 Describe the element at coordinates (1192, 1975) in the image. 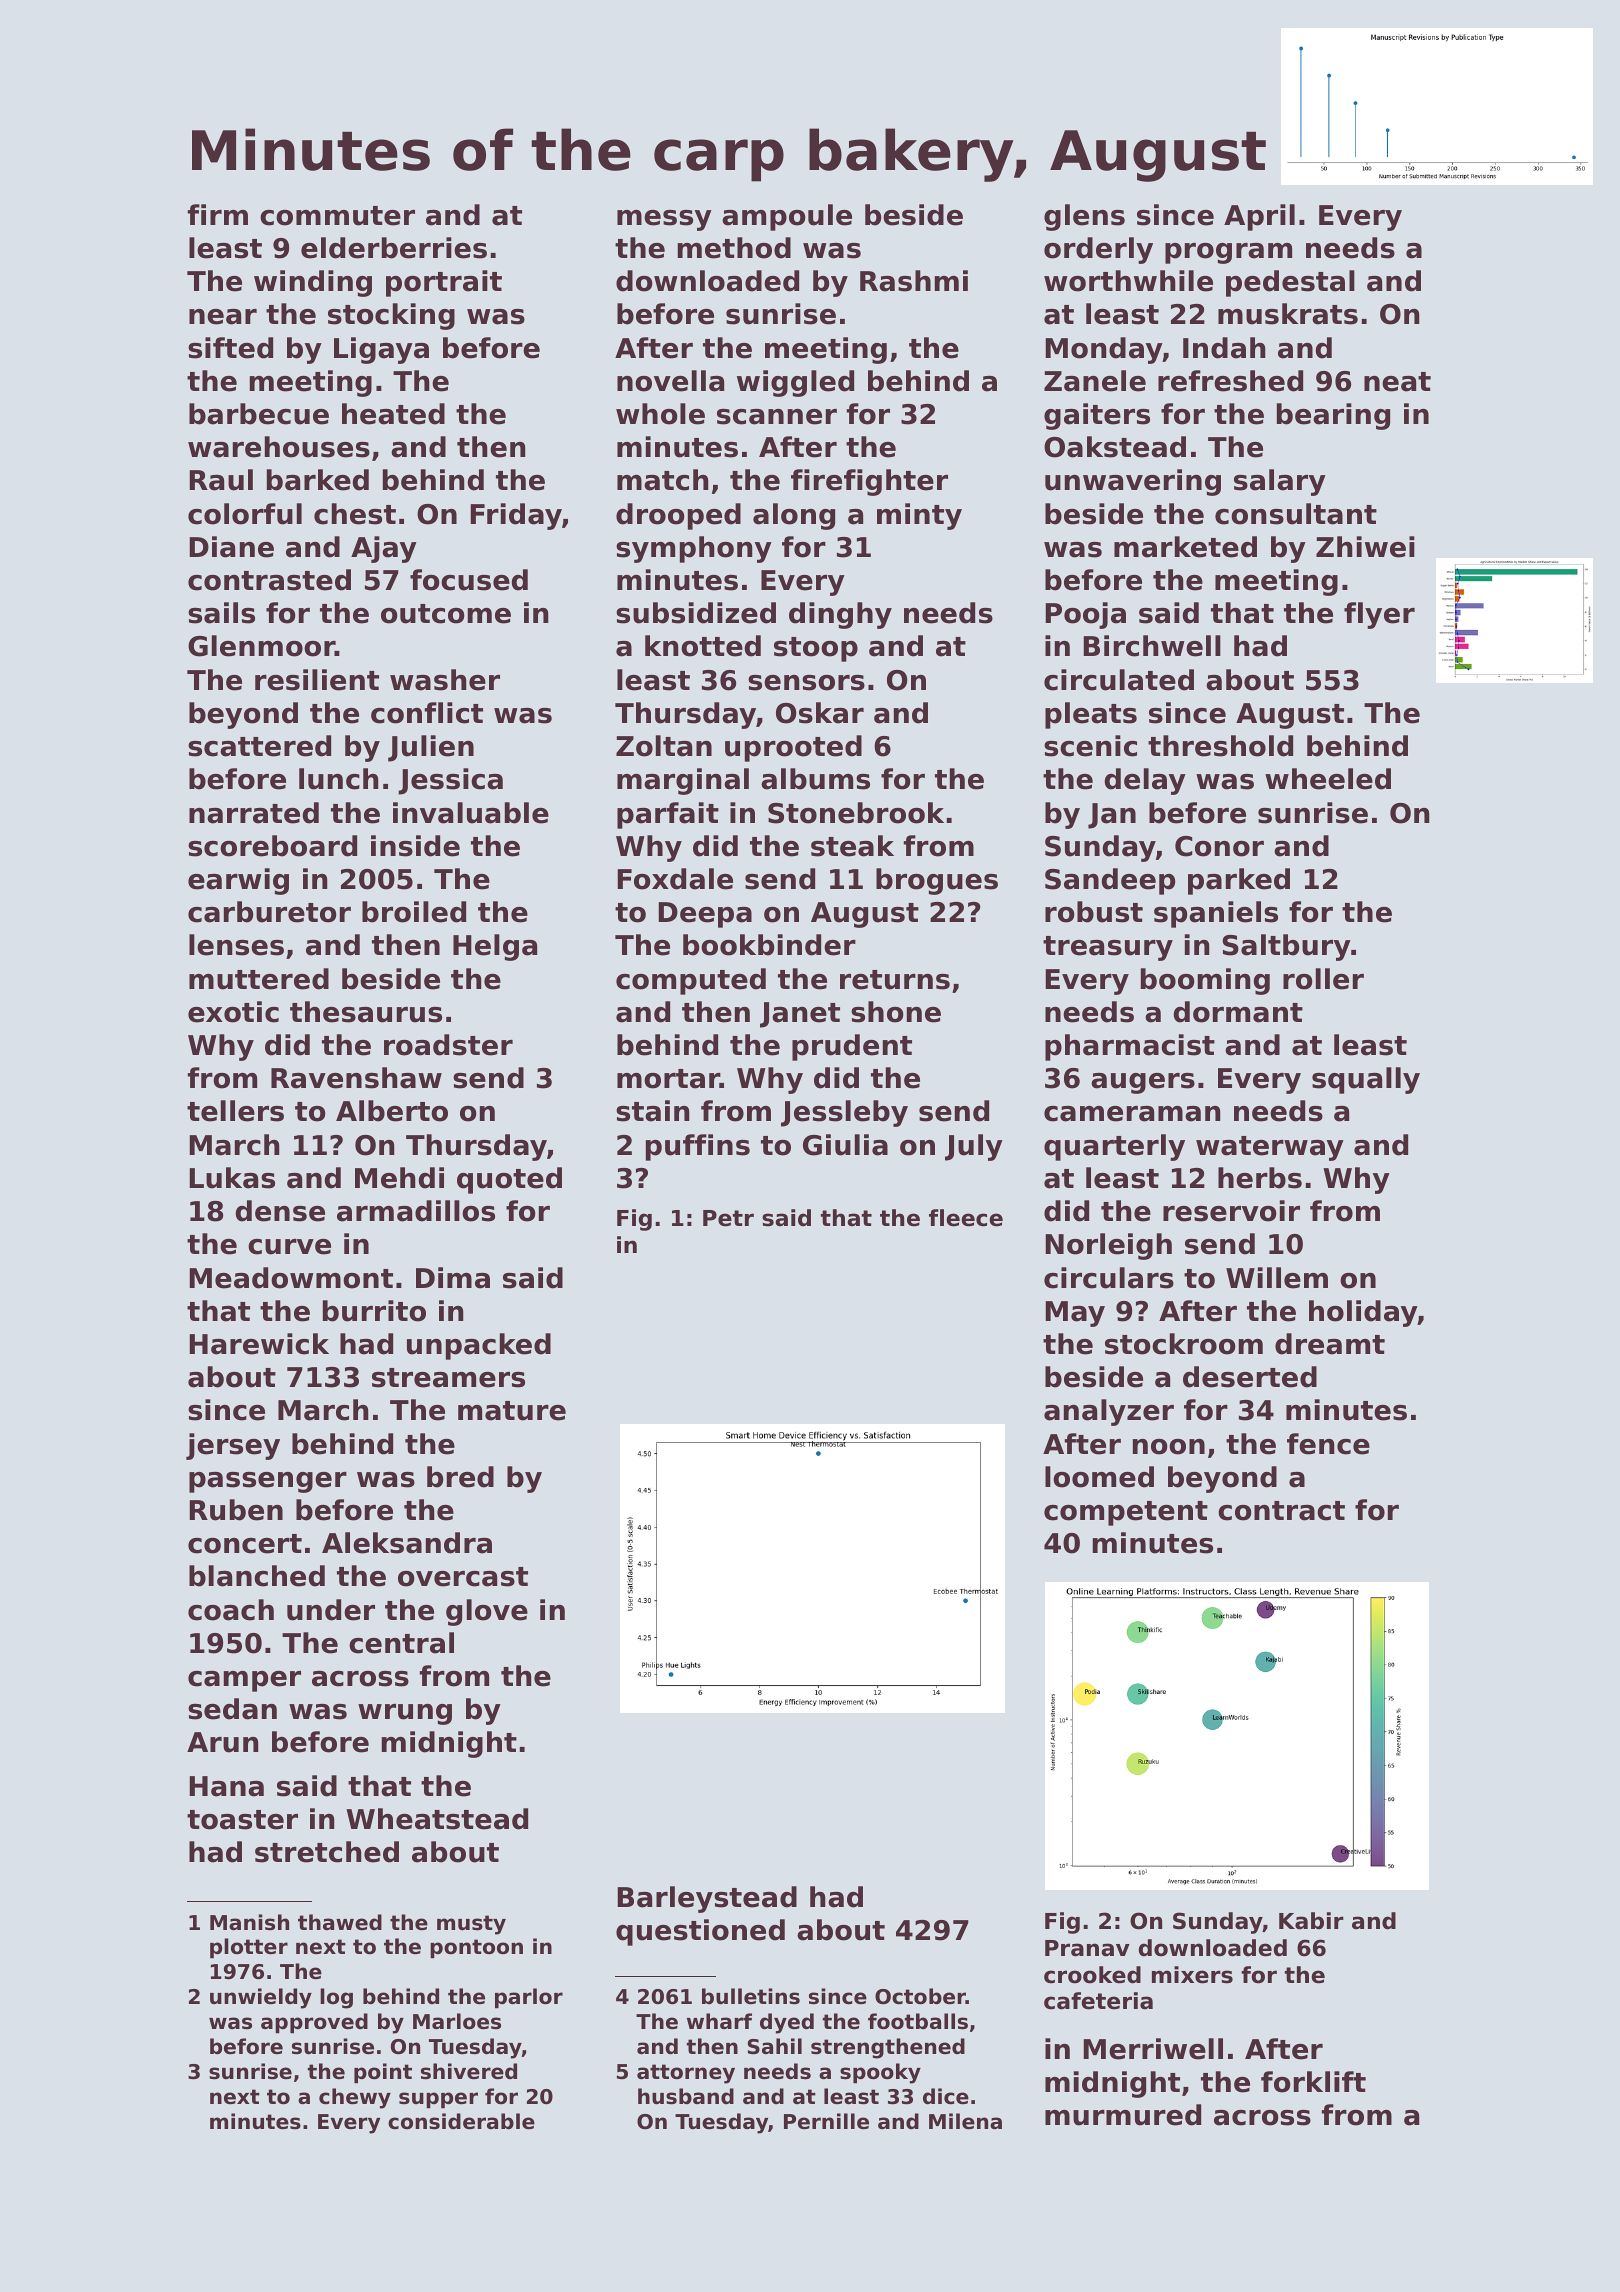

I see `mixers` at that location.
